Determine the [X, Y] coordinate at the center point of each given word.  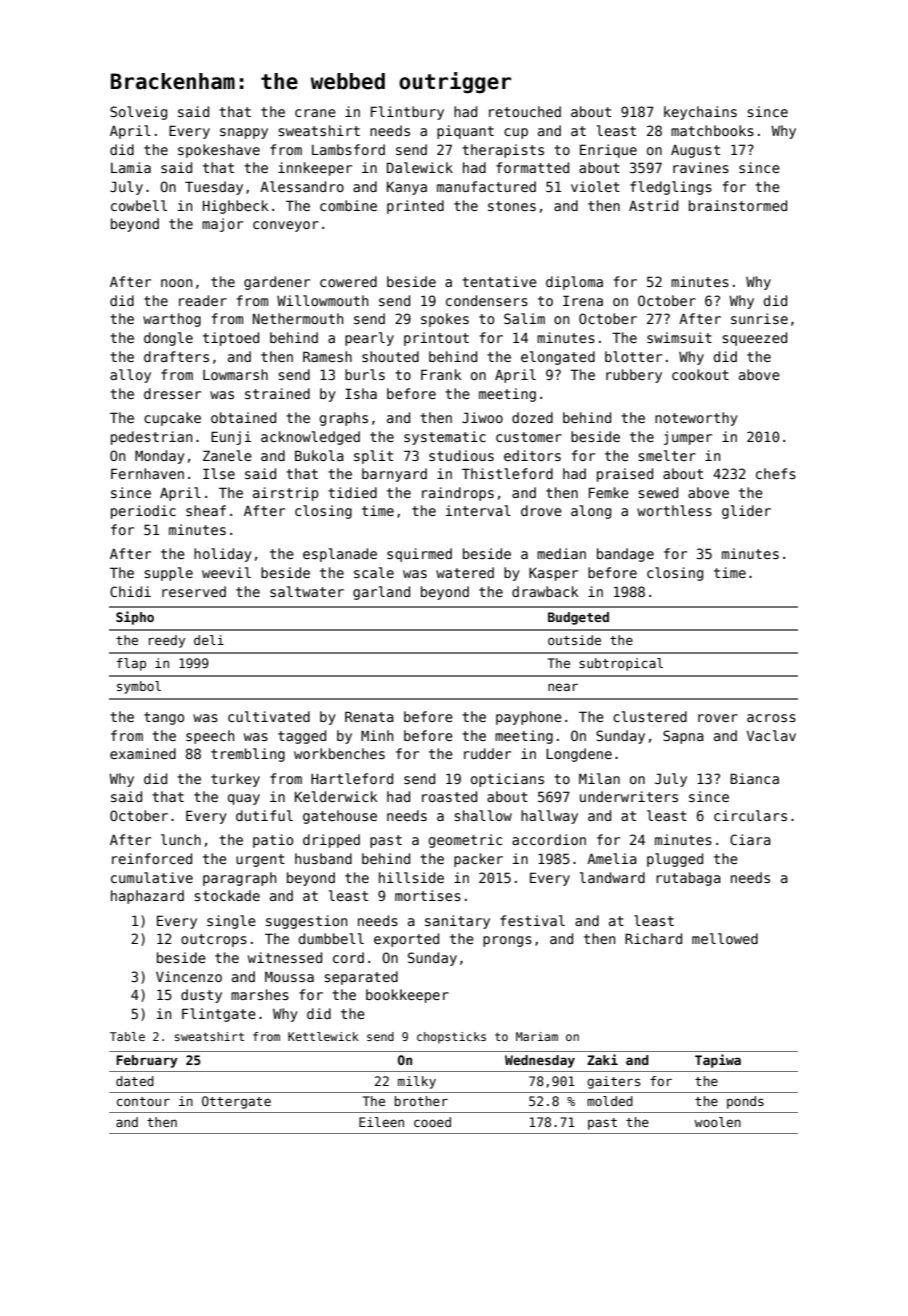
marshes [260, 994]
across [771, 718]
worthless [674, 510]
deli [209, 640]
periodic [143, 512]
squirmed [419, 555]
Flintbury [407, 113]
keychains [700, 113]
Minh [377, 735]
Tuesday [214, 188]
